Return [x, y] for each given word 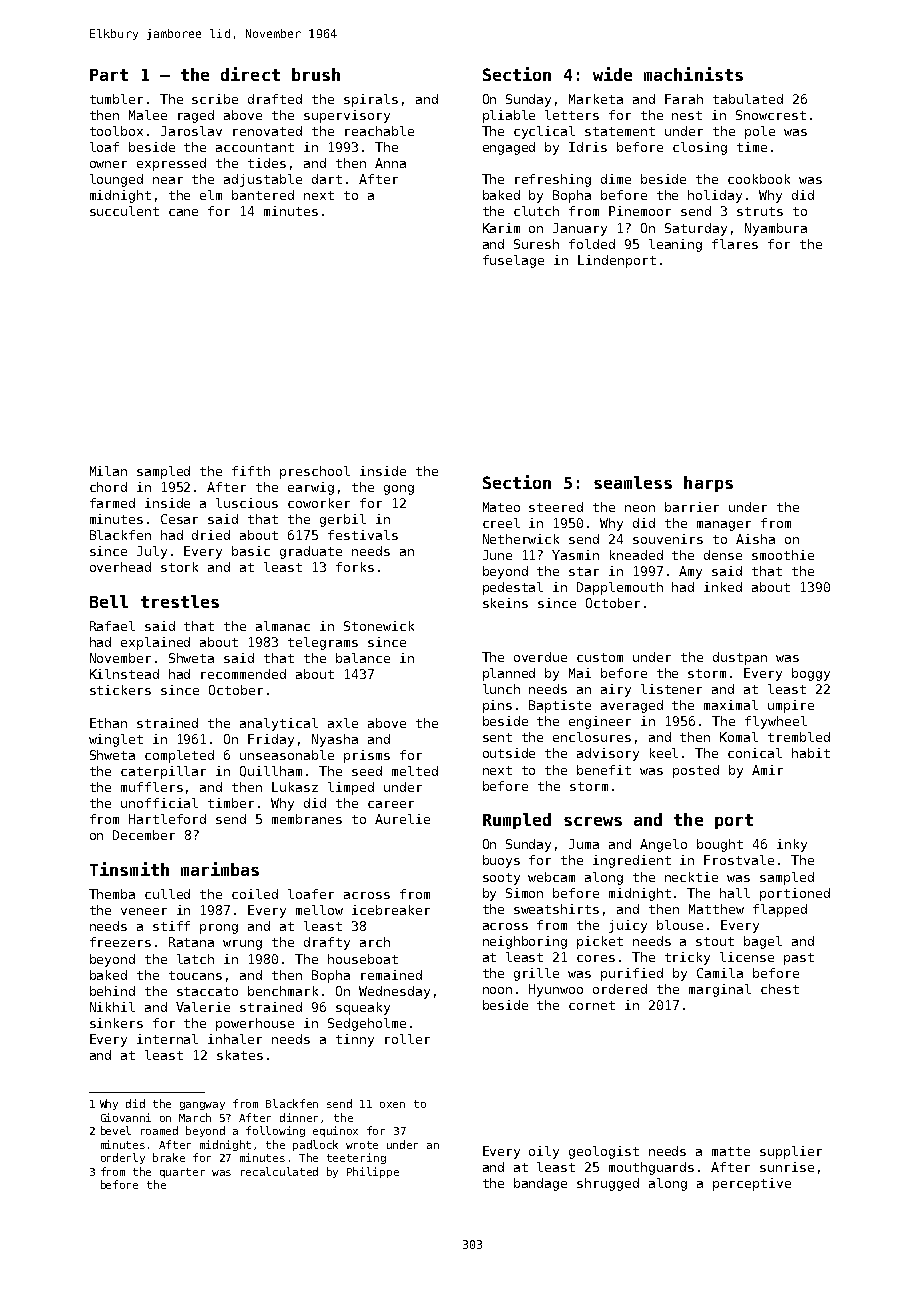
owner [108, 164]
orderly [123, 1158]
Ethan [108, 723]
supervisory [347, 116]
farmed [112, 503]
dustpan [740, 658]
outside [509, 753]
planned [509, 674]
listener [671, 689]
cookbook [759, 179]
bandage [540, 1184]
